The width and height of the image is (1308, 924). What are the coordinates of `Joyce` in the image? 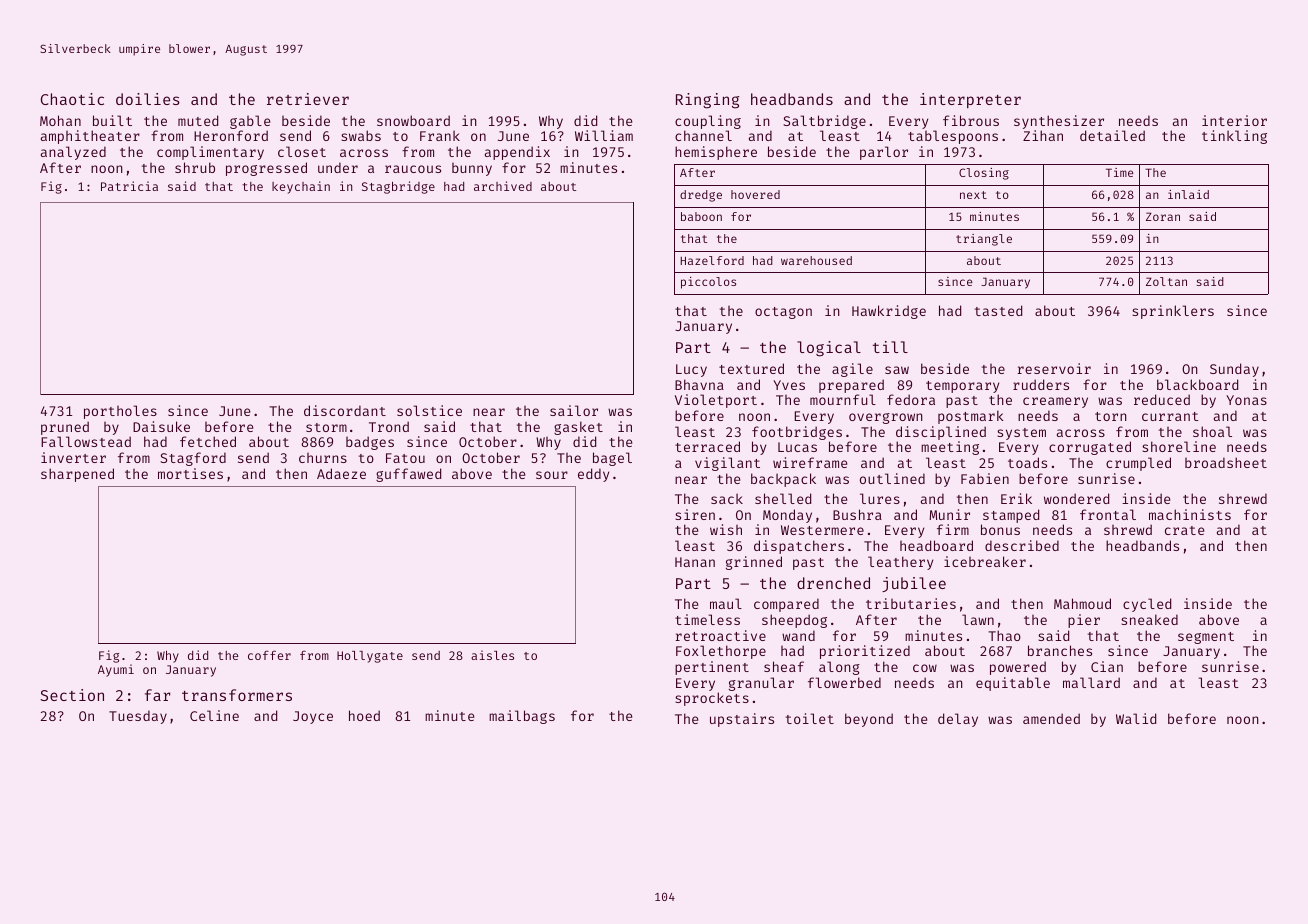 It's located at (313, 717).
